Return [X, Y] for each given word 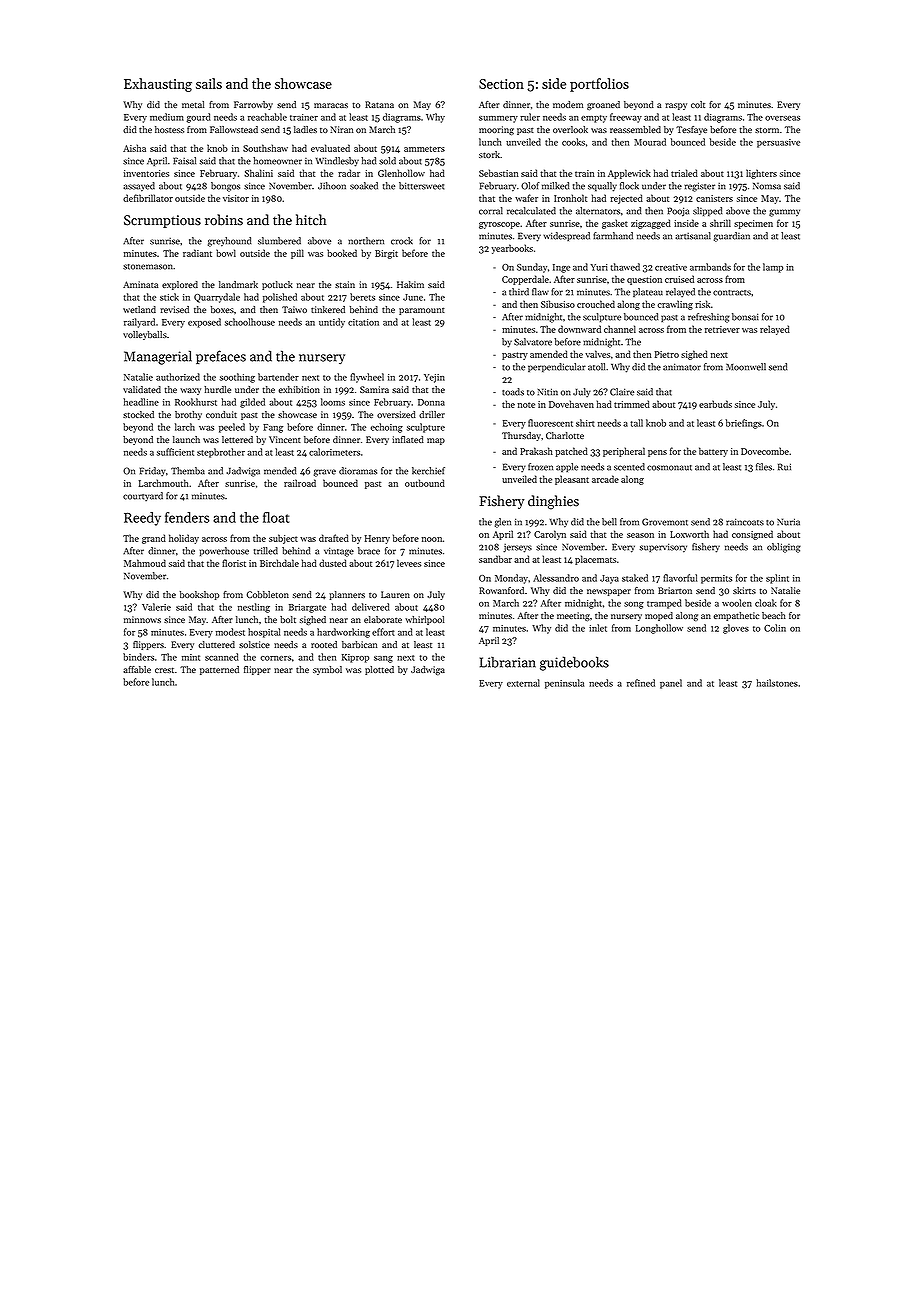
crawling [675, 305]
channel [620, 329]
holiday [184, 539]
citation [363, 322]
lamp [773, 268]
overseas [782, 118]
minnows [142, 619]
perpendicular [557, 368]
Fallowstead [234, 129]
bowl [226, 253]
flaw [540, 292]
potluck [277, 285]
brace [369, 551]
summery [498, 119]
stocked [138, 414]
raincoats [745, 522]
